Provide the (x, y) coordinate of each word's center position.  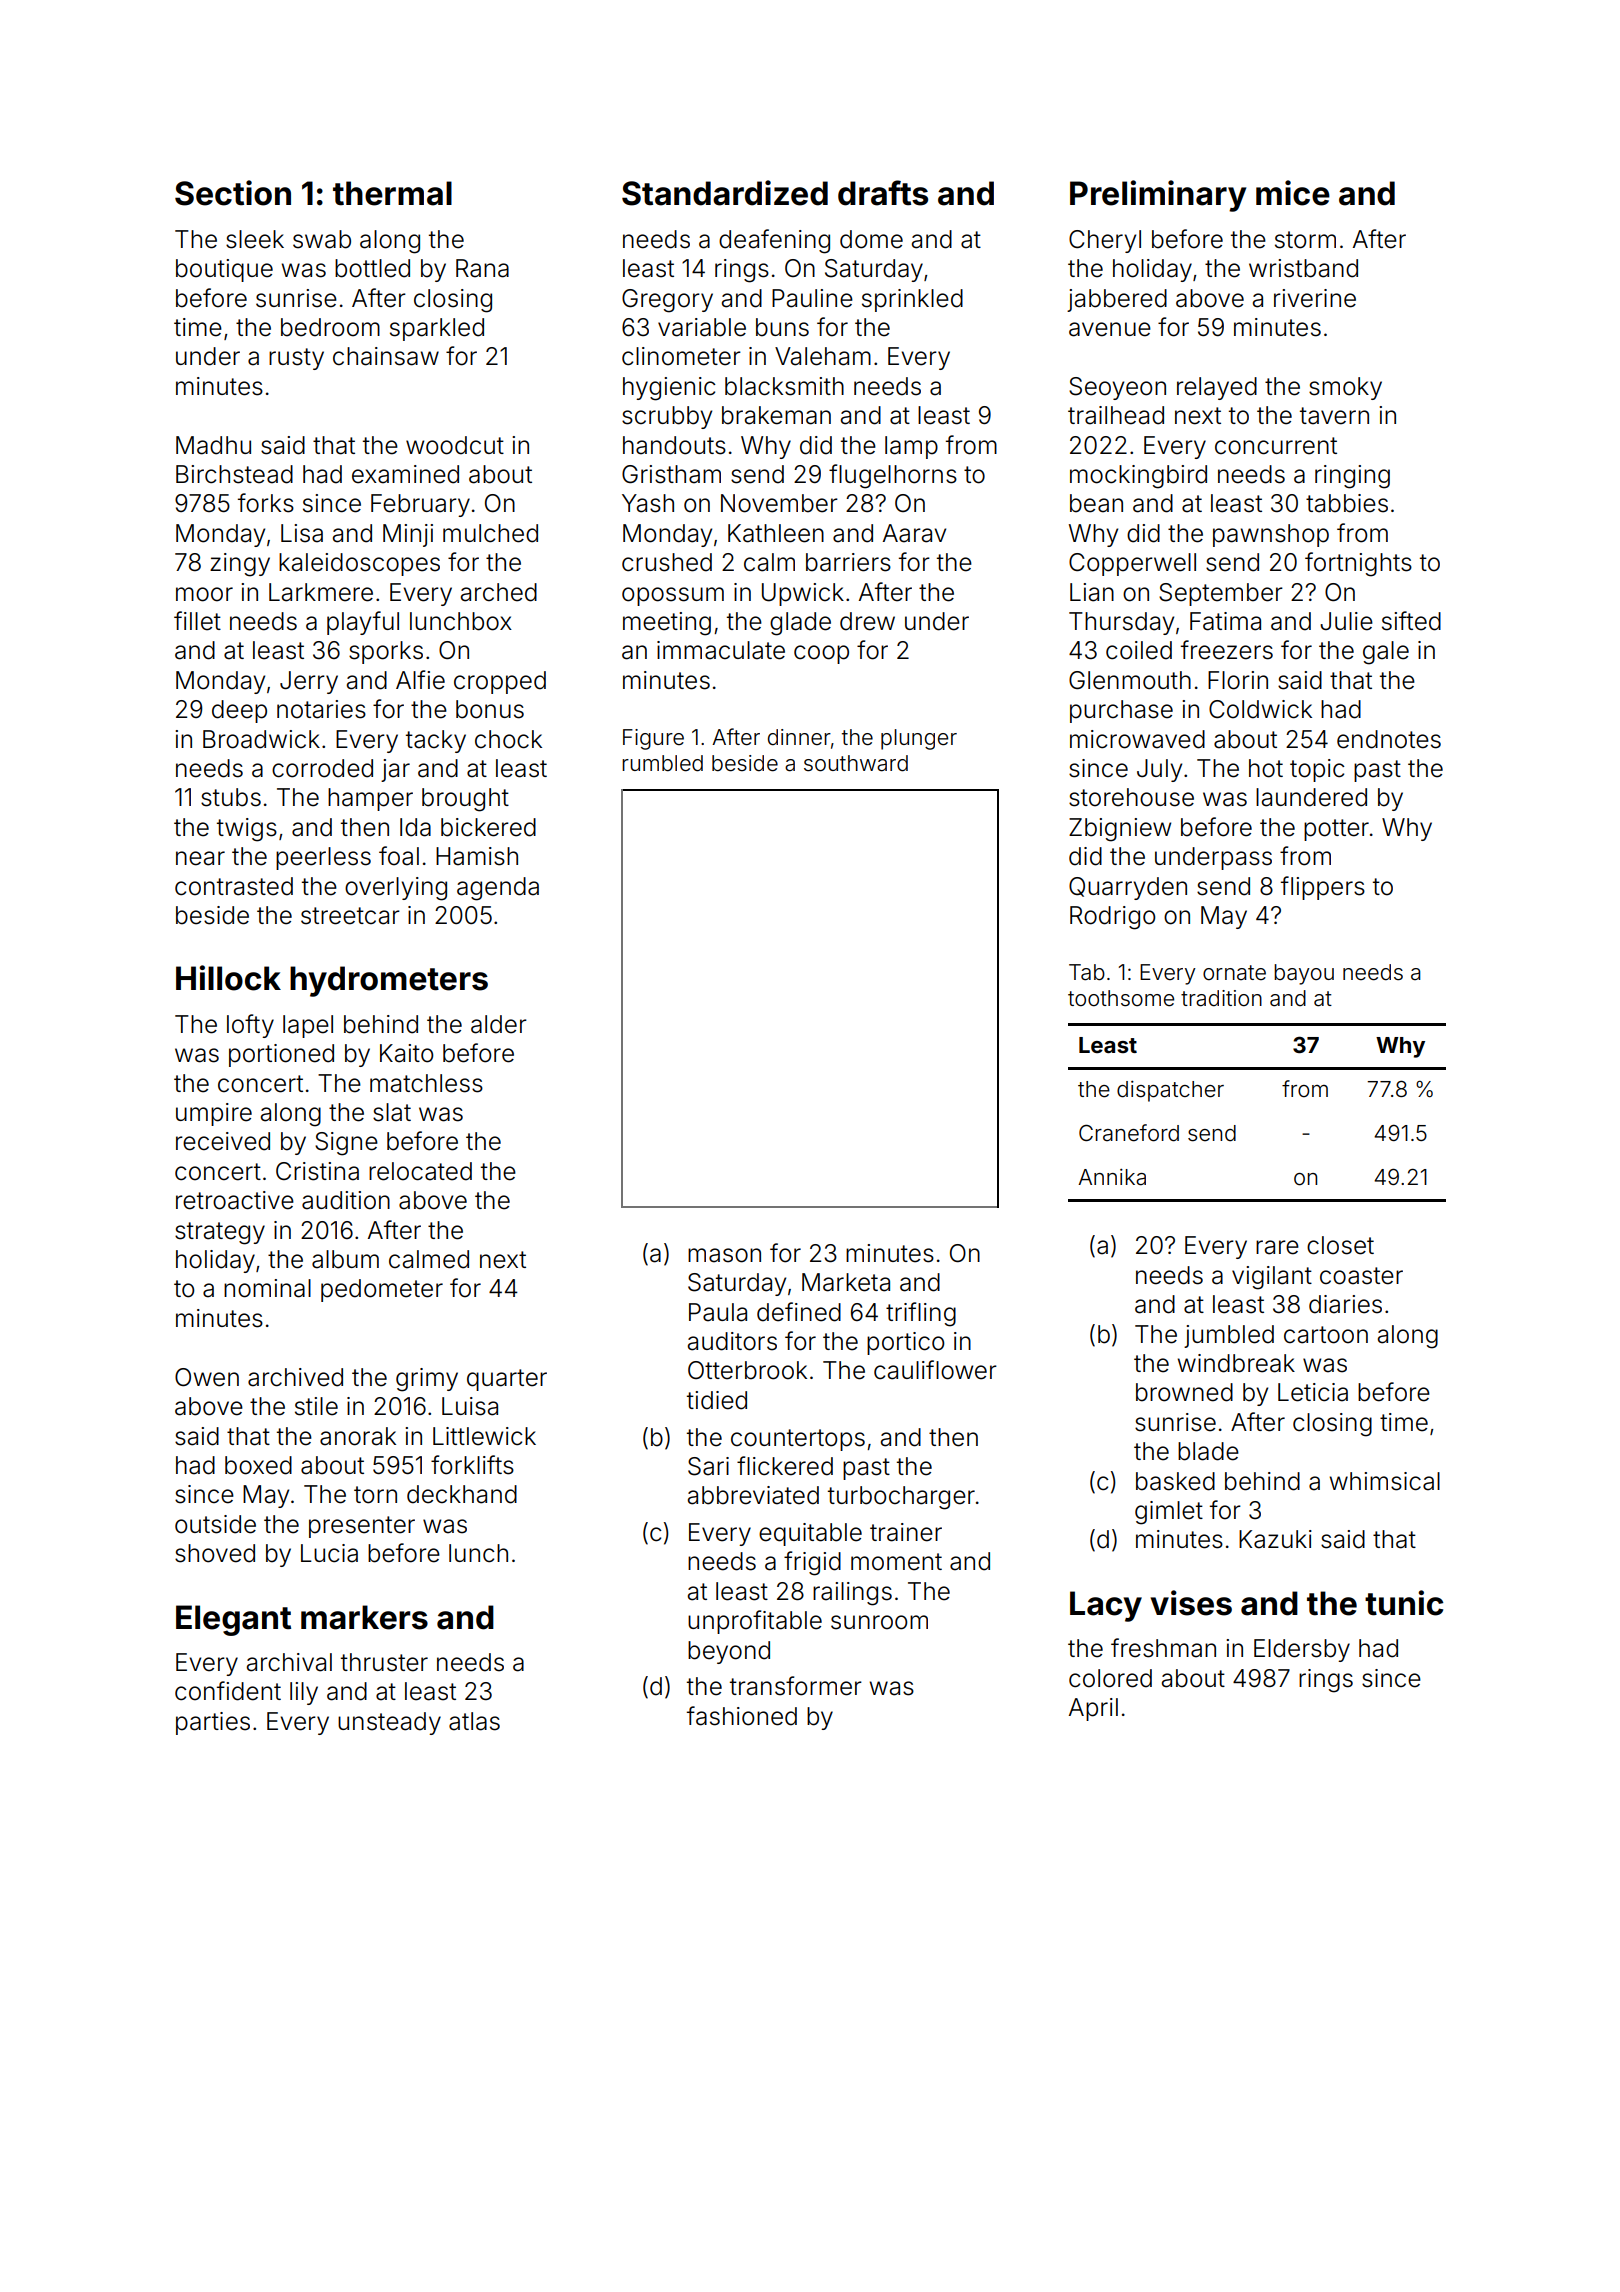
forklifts (472, 1465)
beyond (729, 1652)
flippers (1323, 888)
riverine (1315, 298)
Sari (708, 1466)
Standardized (725, 193)
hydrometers (389, 981)
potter (1336, 830)
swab (322, 239)
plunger (919, 739)
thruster (384, 1662)
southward (856, 763)
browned (1184, 1392)
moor (204, 594)
